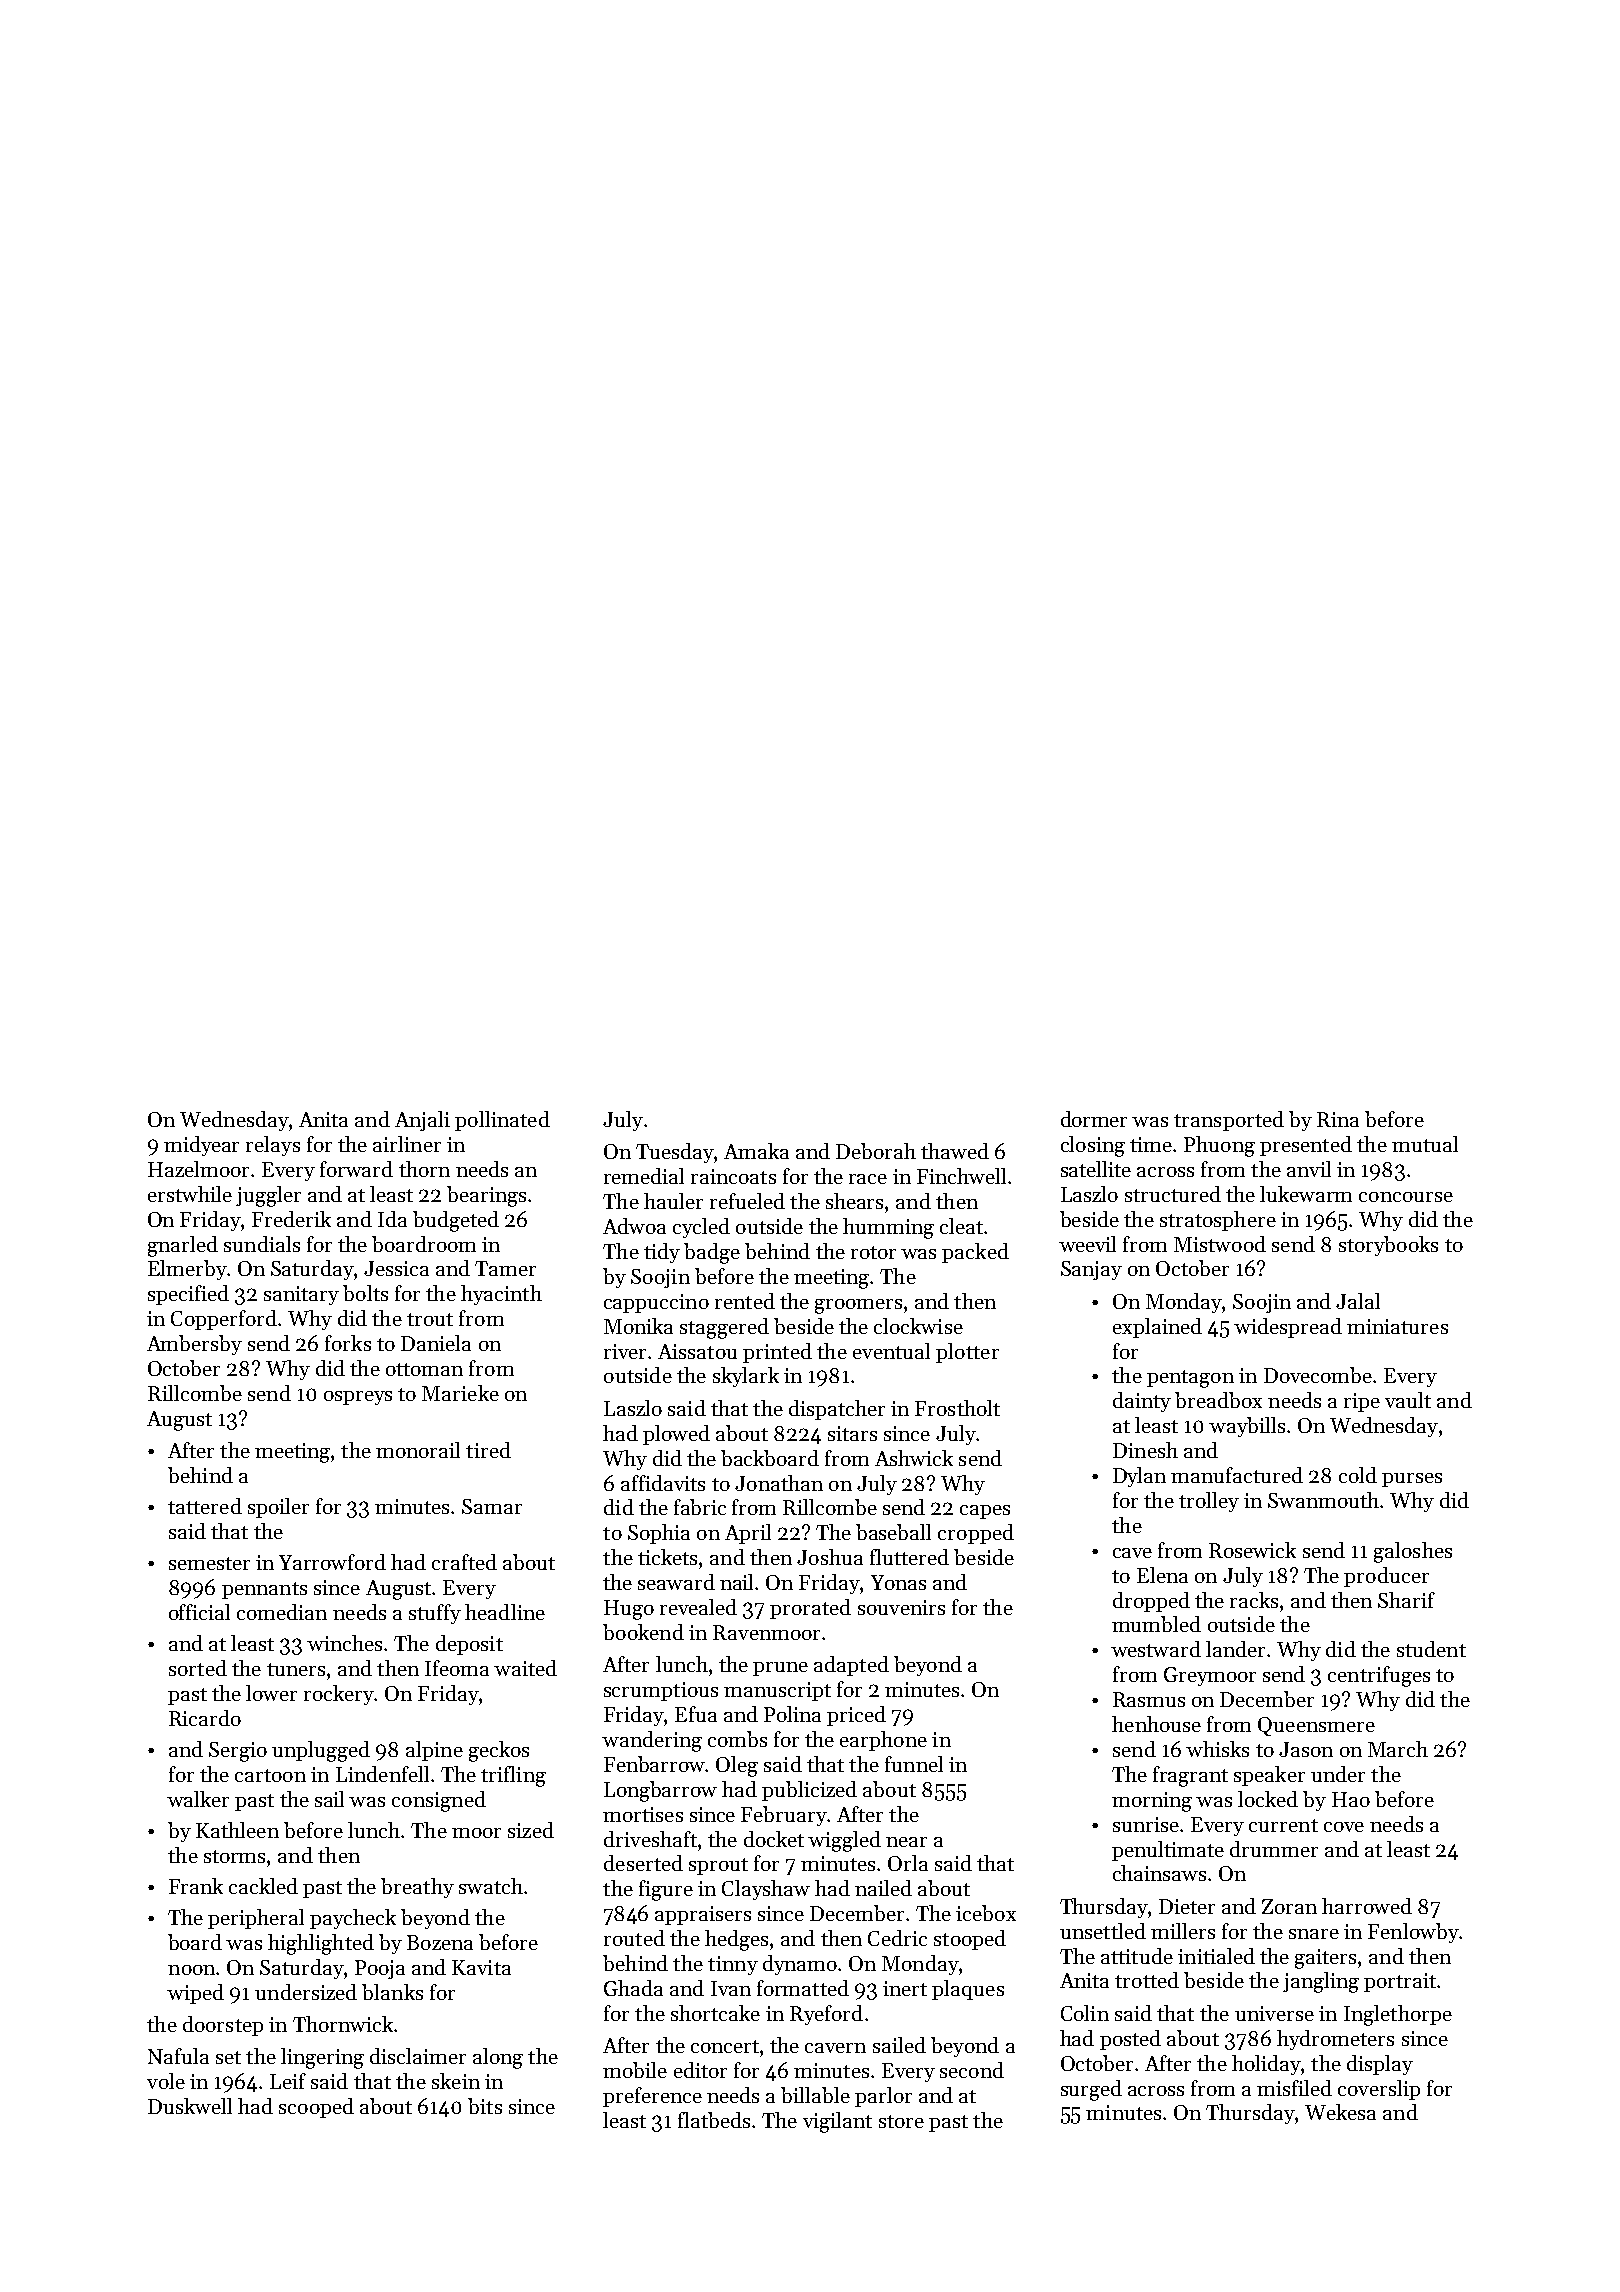  I want to click on swatch, so click(491, 1886).
